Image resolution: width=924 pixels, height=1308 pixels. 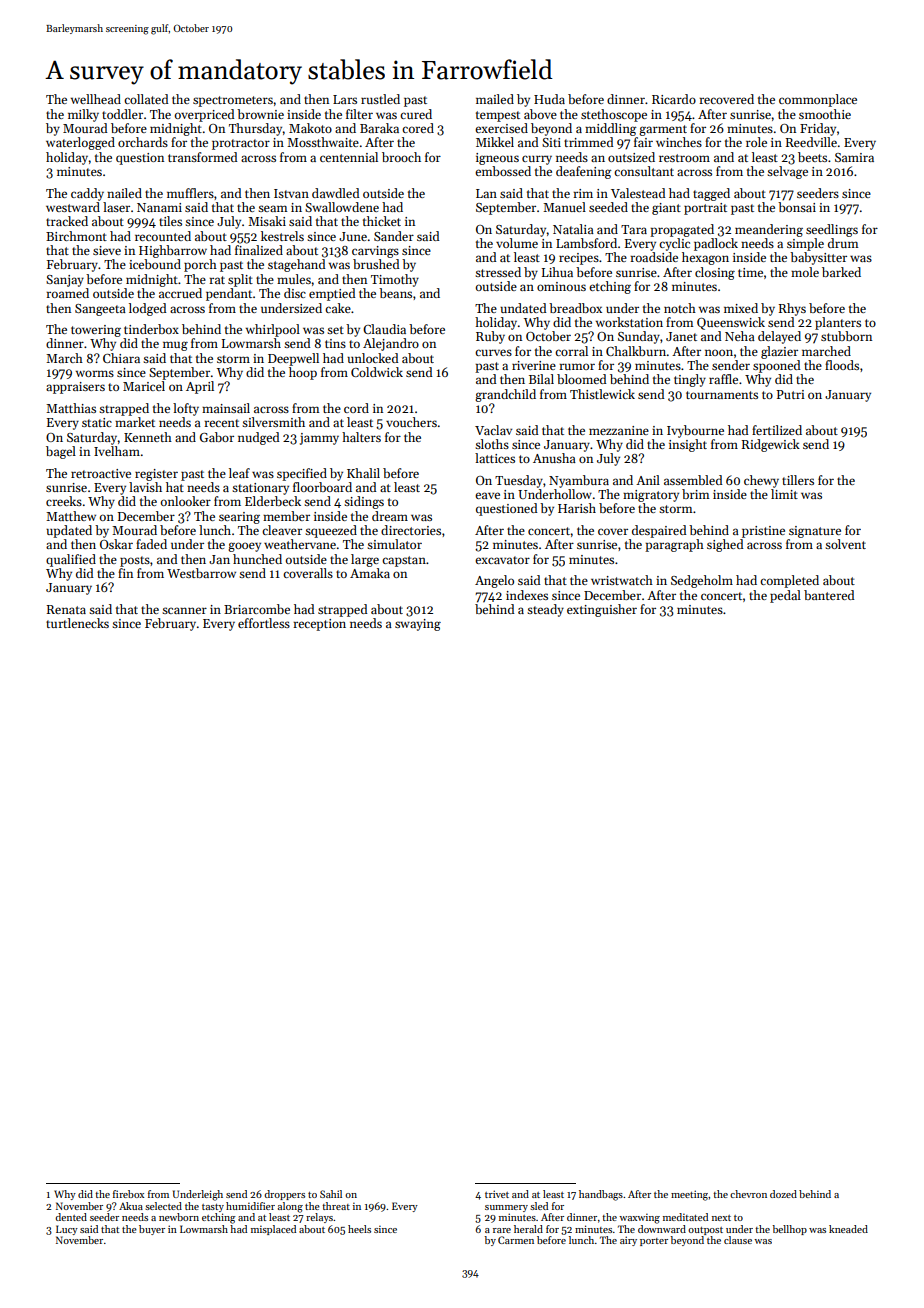 What do you see at coordinates (411, 530) in the screenshot?
I see `directories` at bounding box center [411, 530].
